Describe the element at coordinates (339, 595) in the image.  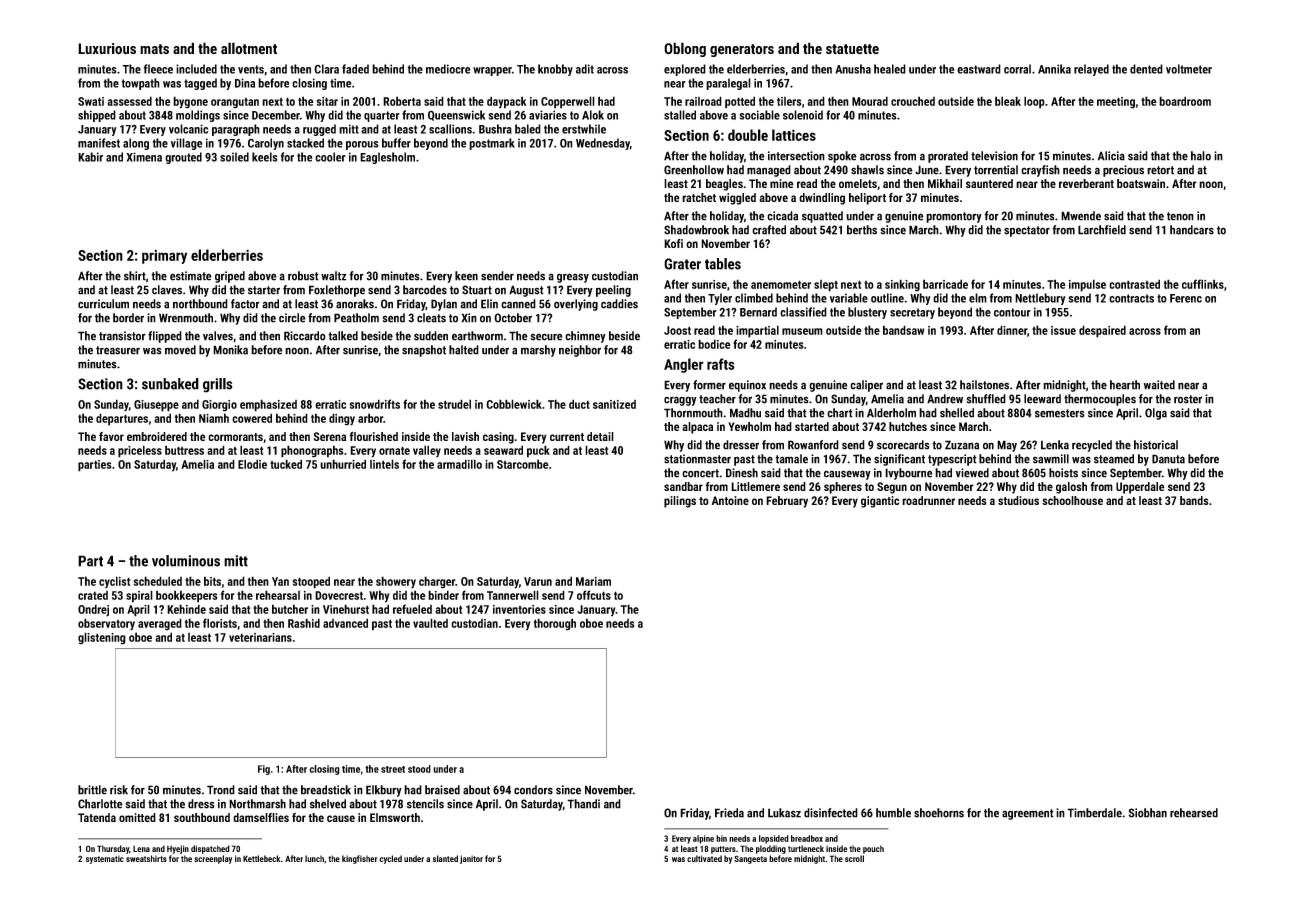
I see `Dovecrest` at that location.
